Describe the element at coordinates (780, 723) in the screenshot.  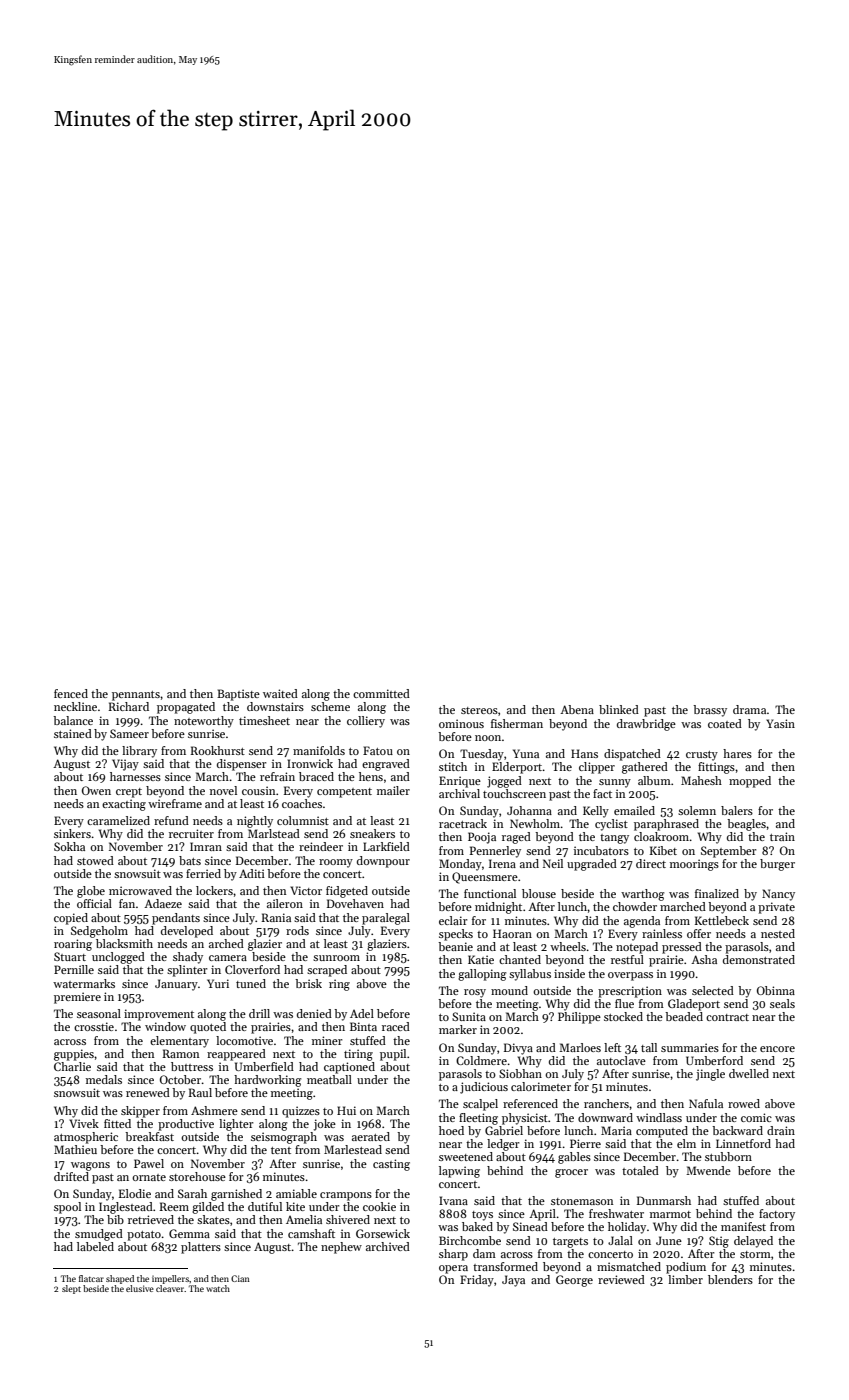
I see `Yasin` at that location.
